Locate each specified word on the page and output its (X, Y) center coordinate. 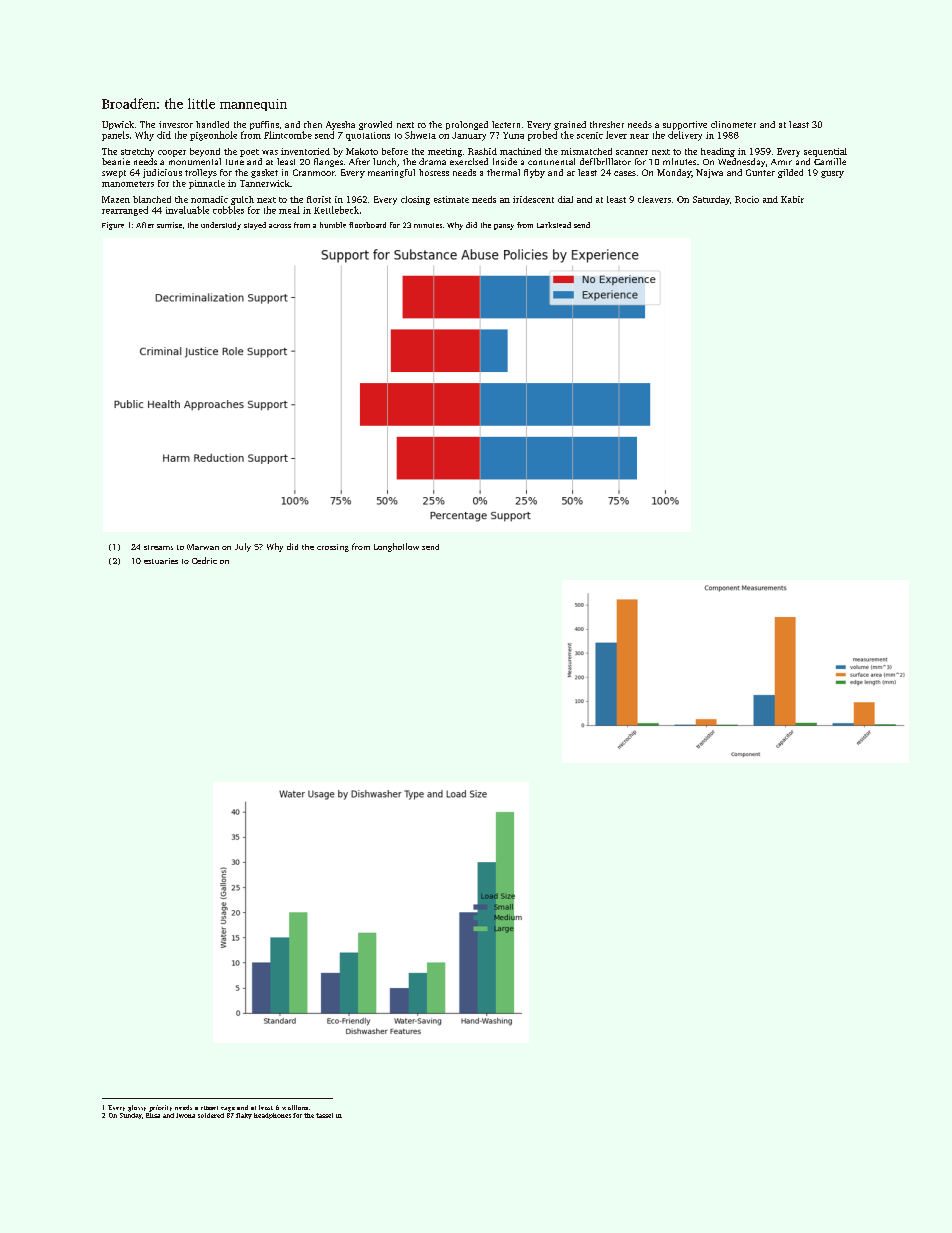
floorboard (367, 225)
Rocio (747, 199)
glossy (137, 1108)
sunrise (169, 225)
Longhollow (396, 547)
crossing (333, 548)
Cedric (204, 560)
